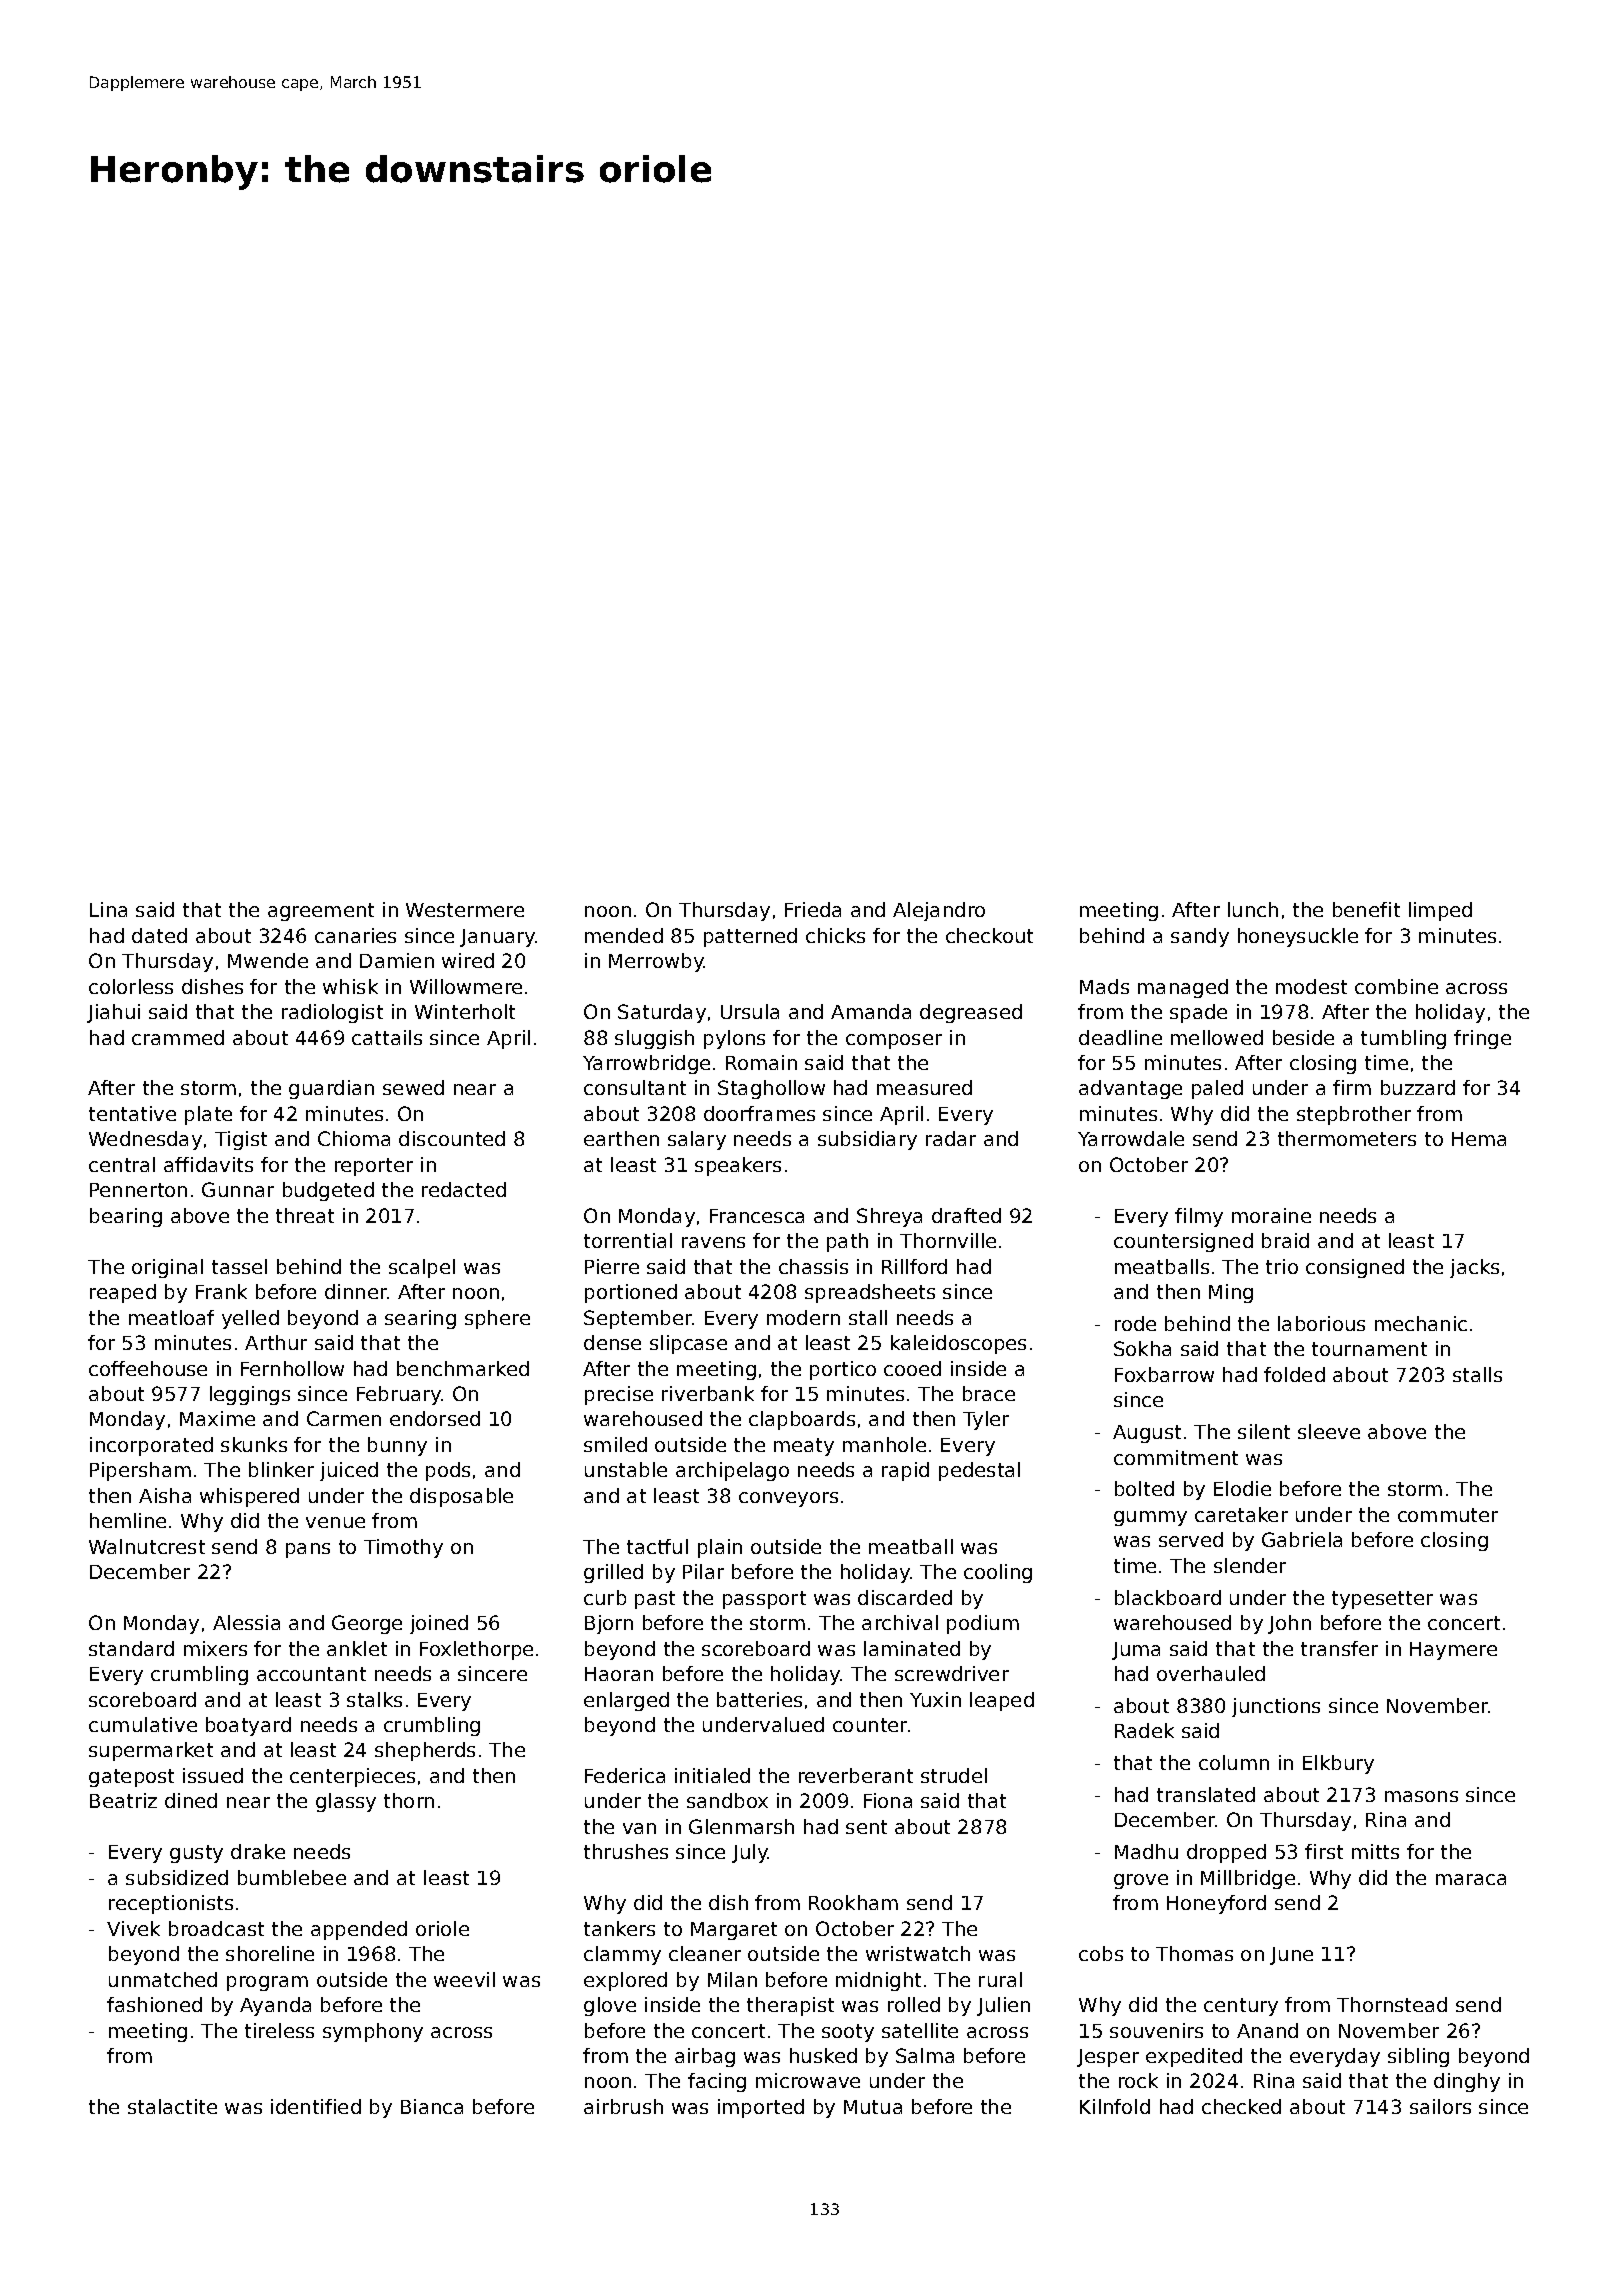 This screenshot has height=2292, width=1620. Describe the element at coordinates (1329, 1431) in the screenshot. I see `sleeve` at that location.
